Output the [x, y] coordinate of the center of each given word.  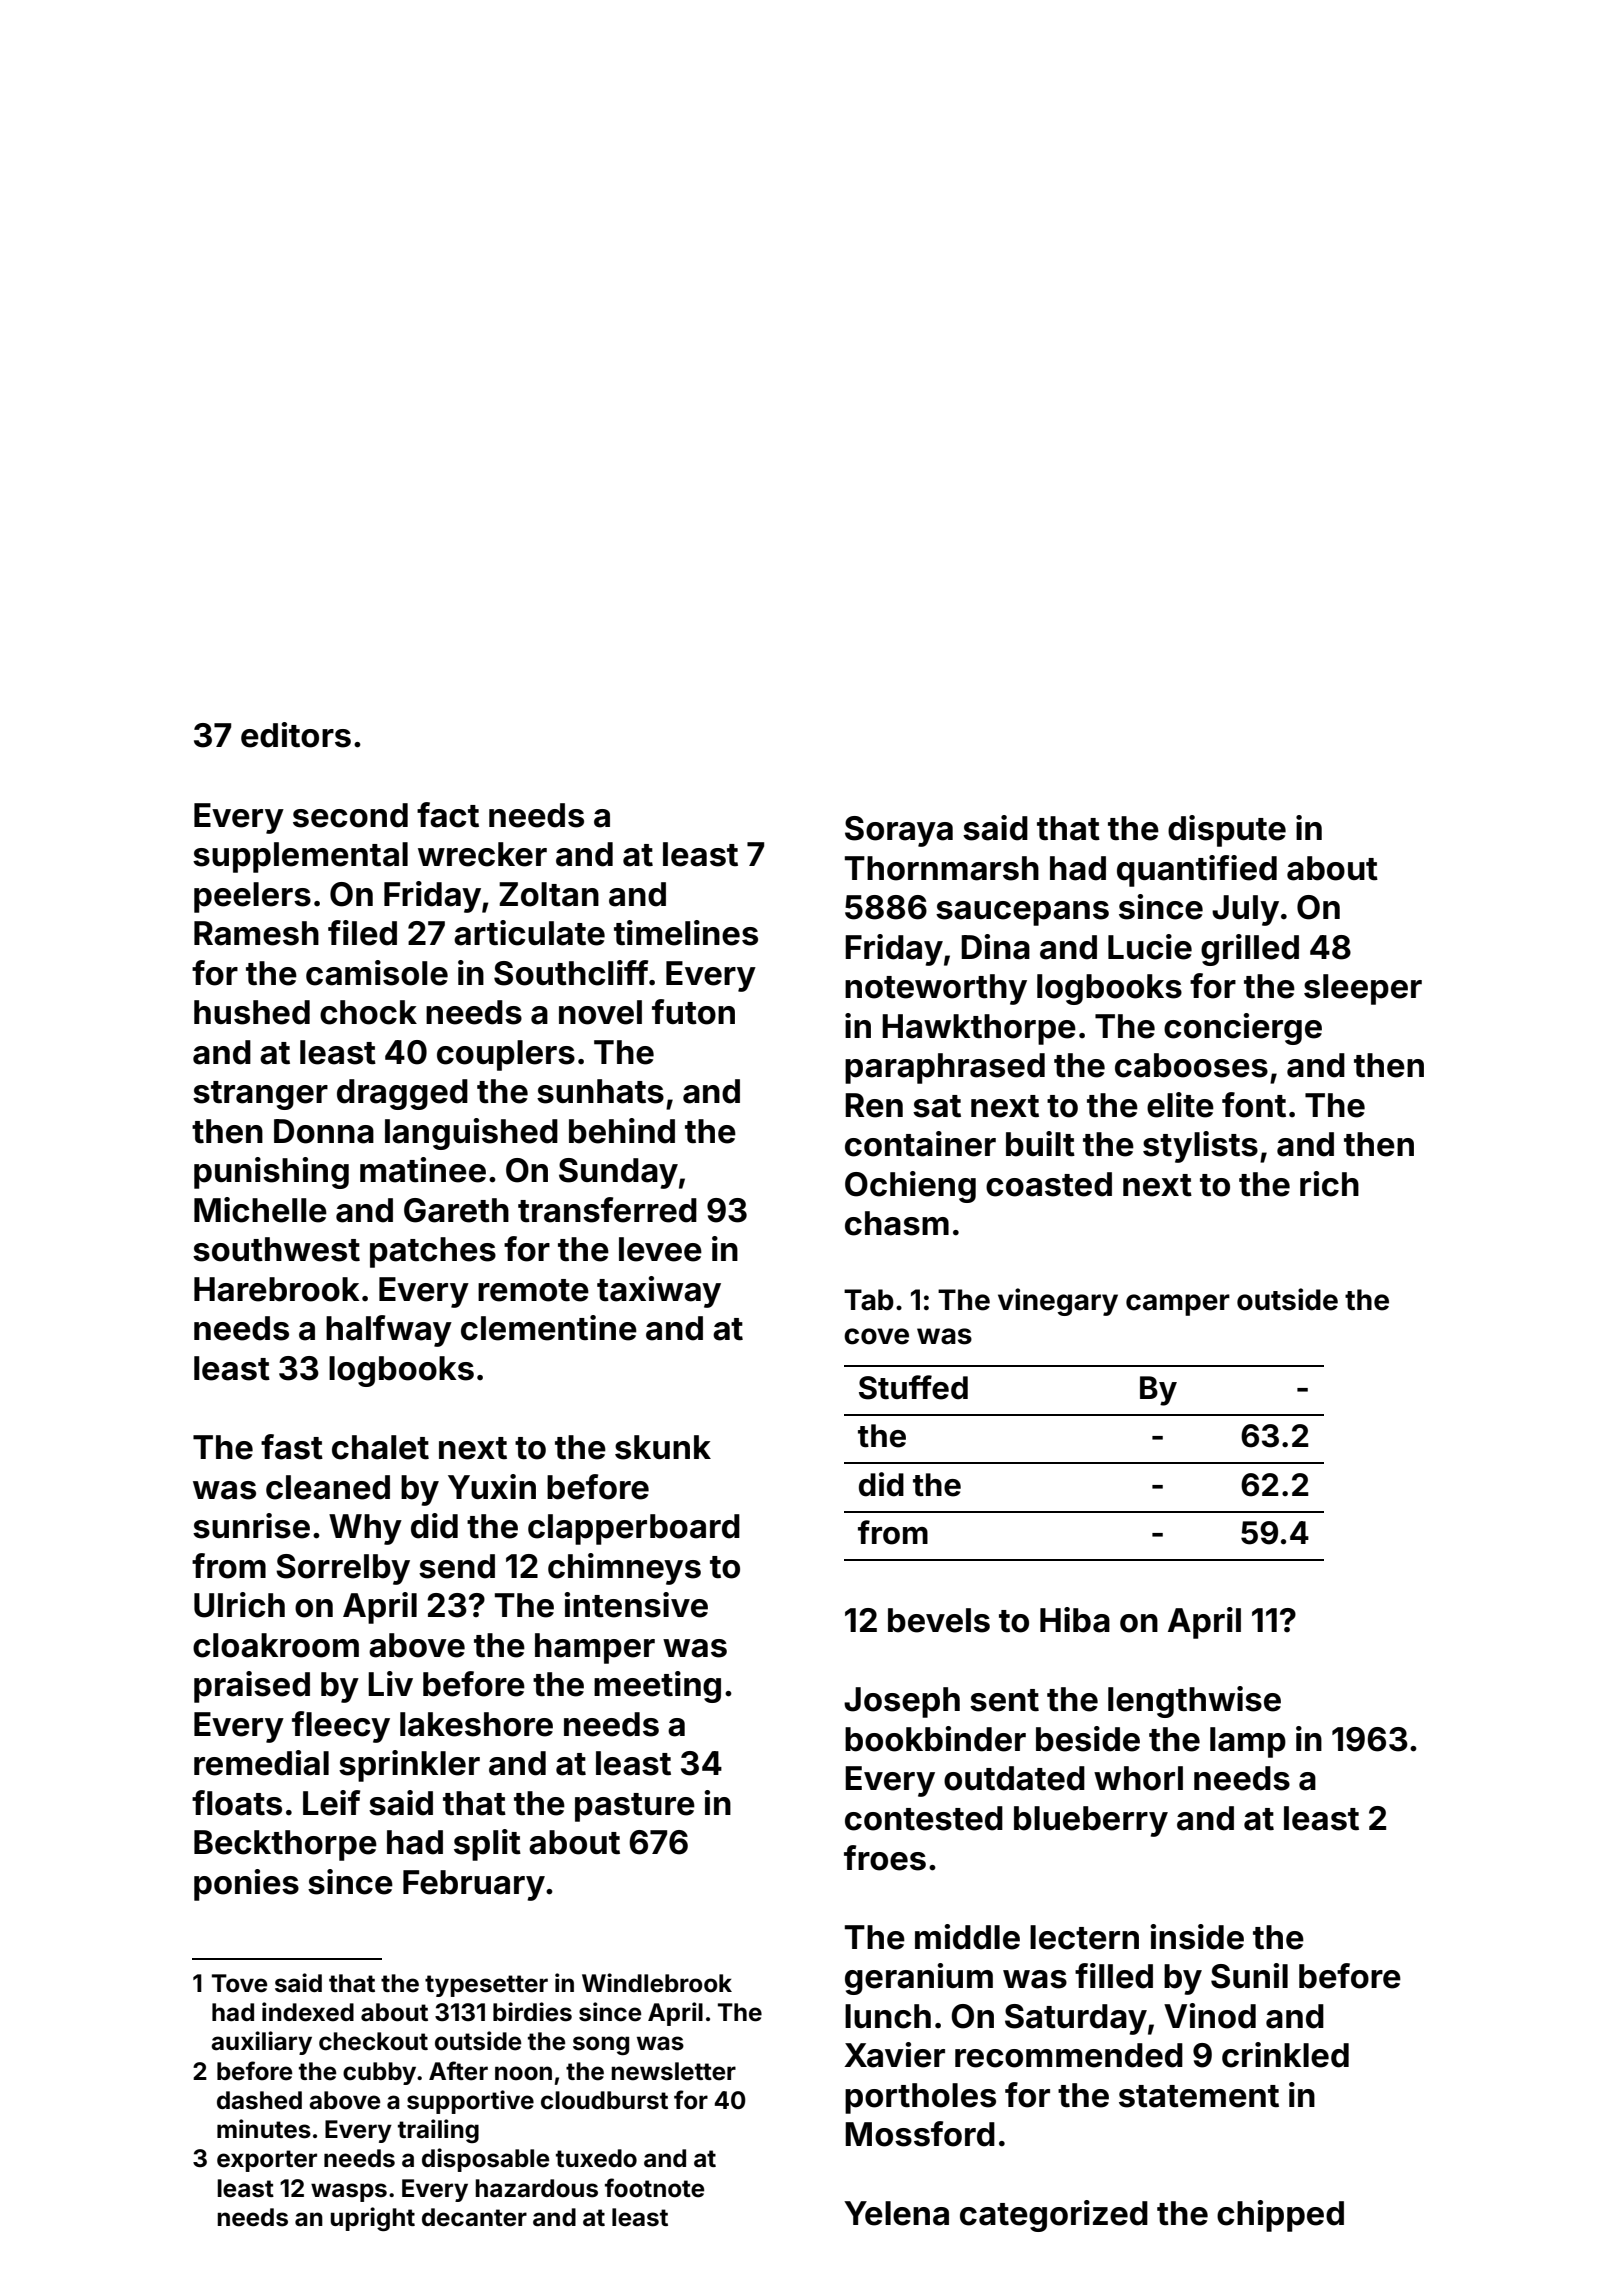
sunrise [251, 1526]
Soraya [899, 831]
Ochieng [910, 1187]
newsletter [673, 2071]
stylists [1200, 1147]
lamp [1248, 1742]
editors [296, 735]
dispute [1227, 831]
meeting [657, 1687]
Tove [239, 1983]
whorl [1138, 1778]
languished [471, 1134]
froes [885, 1858]
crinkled [1285, 2055]
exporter [267, 2161]
